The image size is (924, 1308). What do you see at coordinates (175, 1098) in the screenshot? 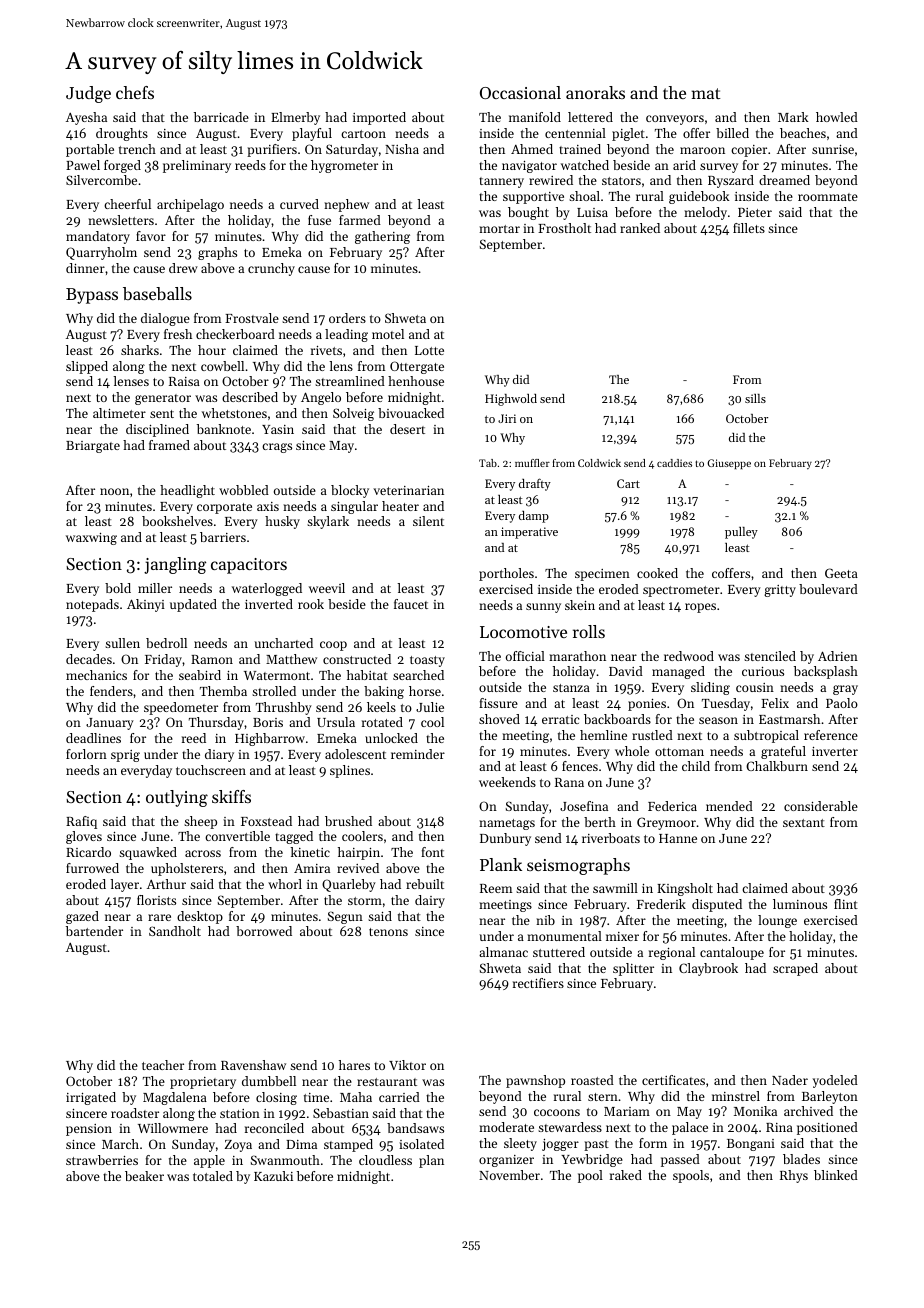
I see `Magdalena` at bounding box center [175, 1098].
